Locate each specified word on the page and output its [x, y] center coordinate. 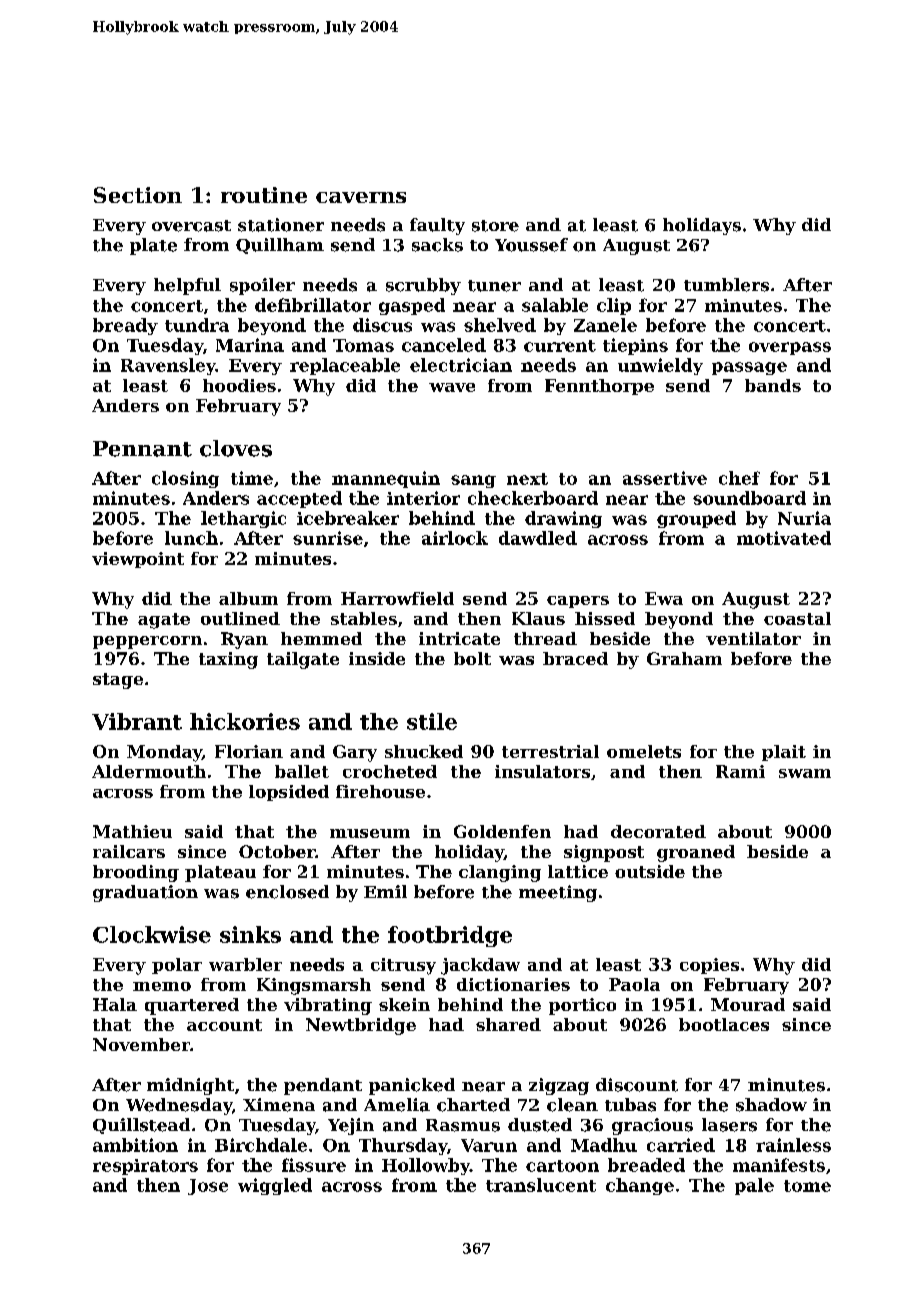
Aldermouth [149, 771]
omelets [644, 751]
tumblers [726, 285]
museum [370, 833]
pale [754, 1186]
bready [125, 326]
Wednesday [179, 1106]
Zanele [605, 325]
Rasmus [463, 1125]
